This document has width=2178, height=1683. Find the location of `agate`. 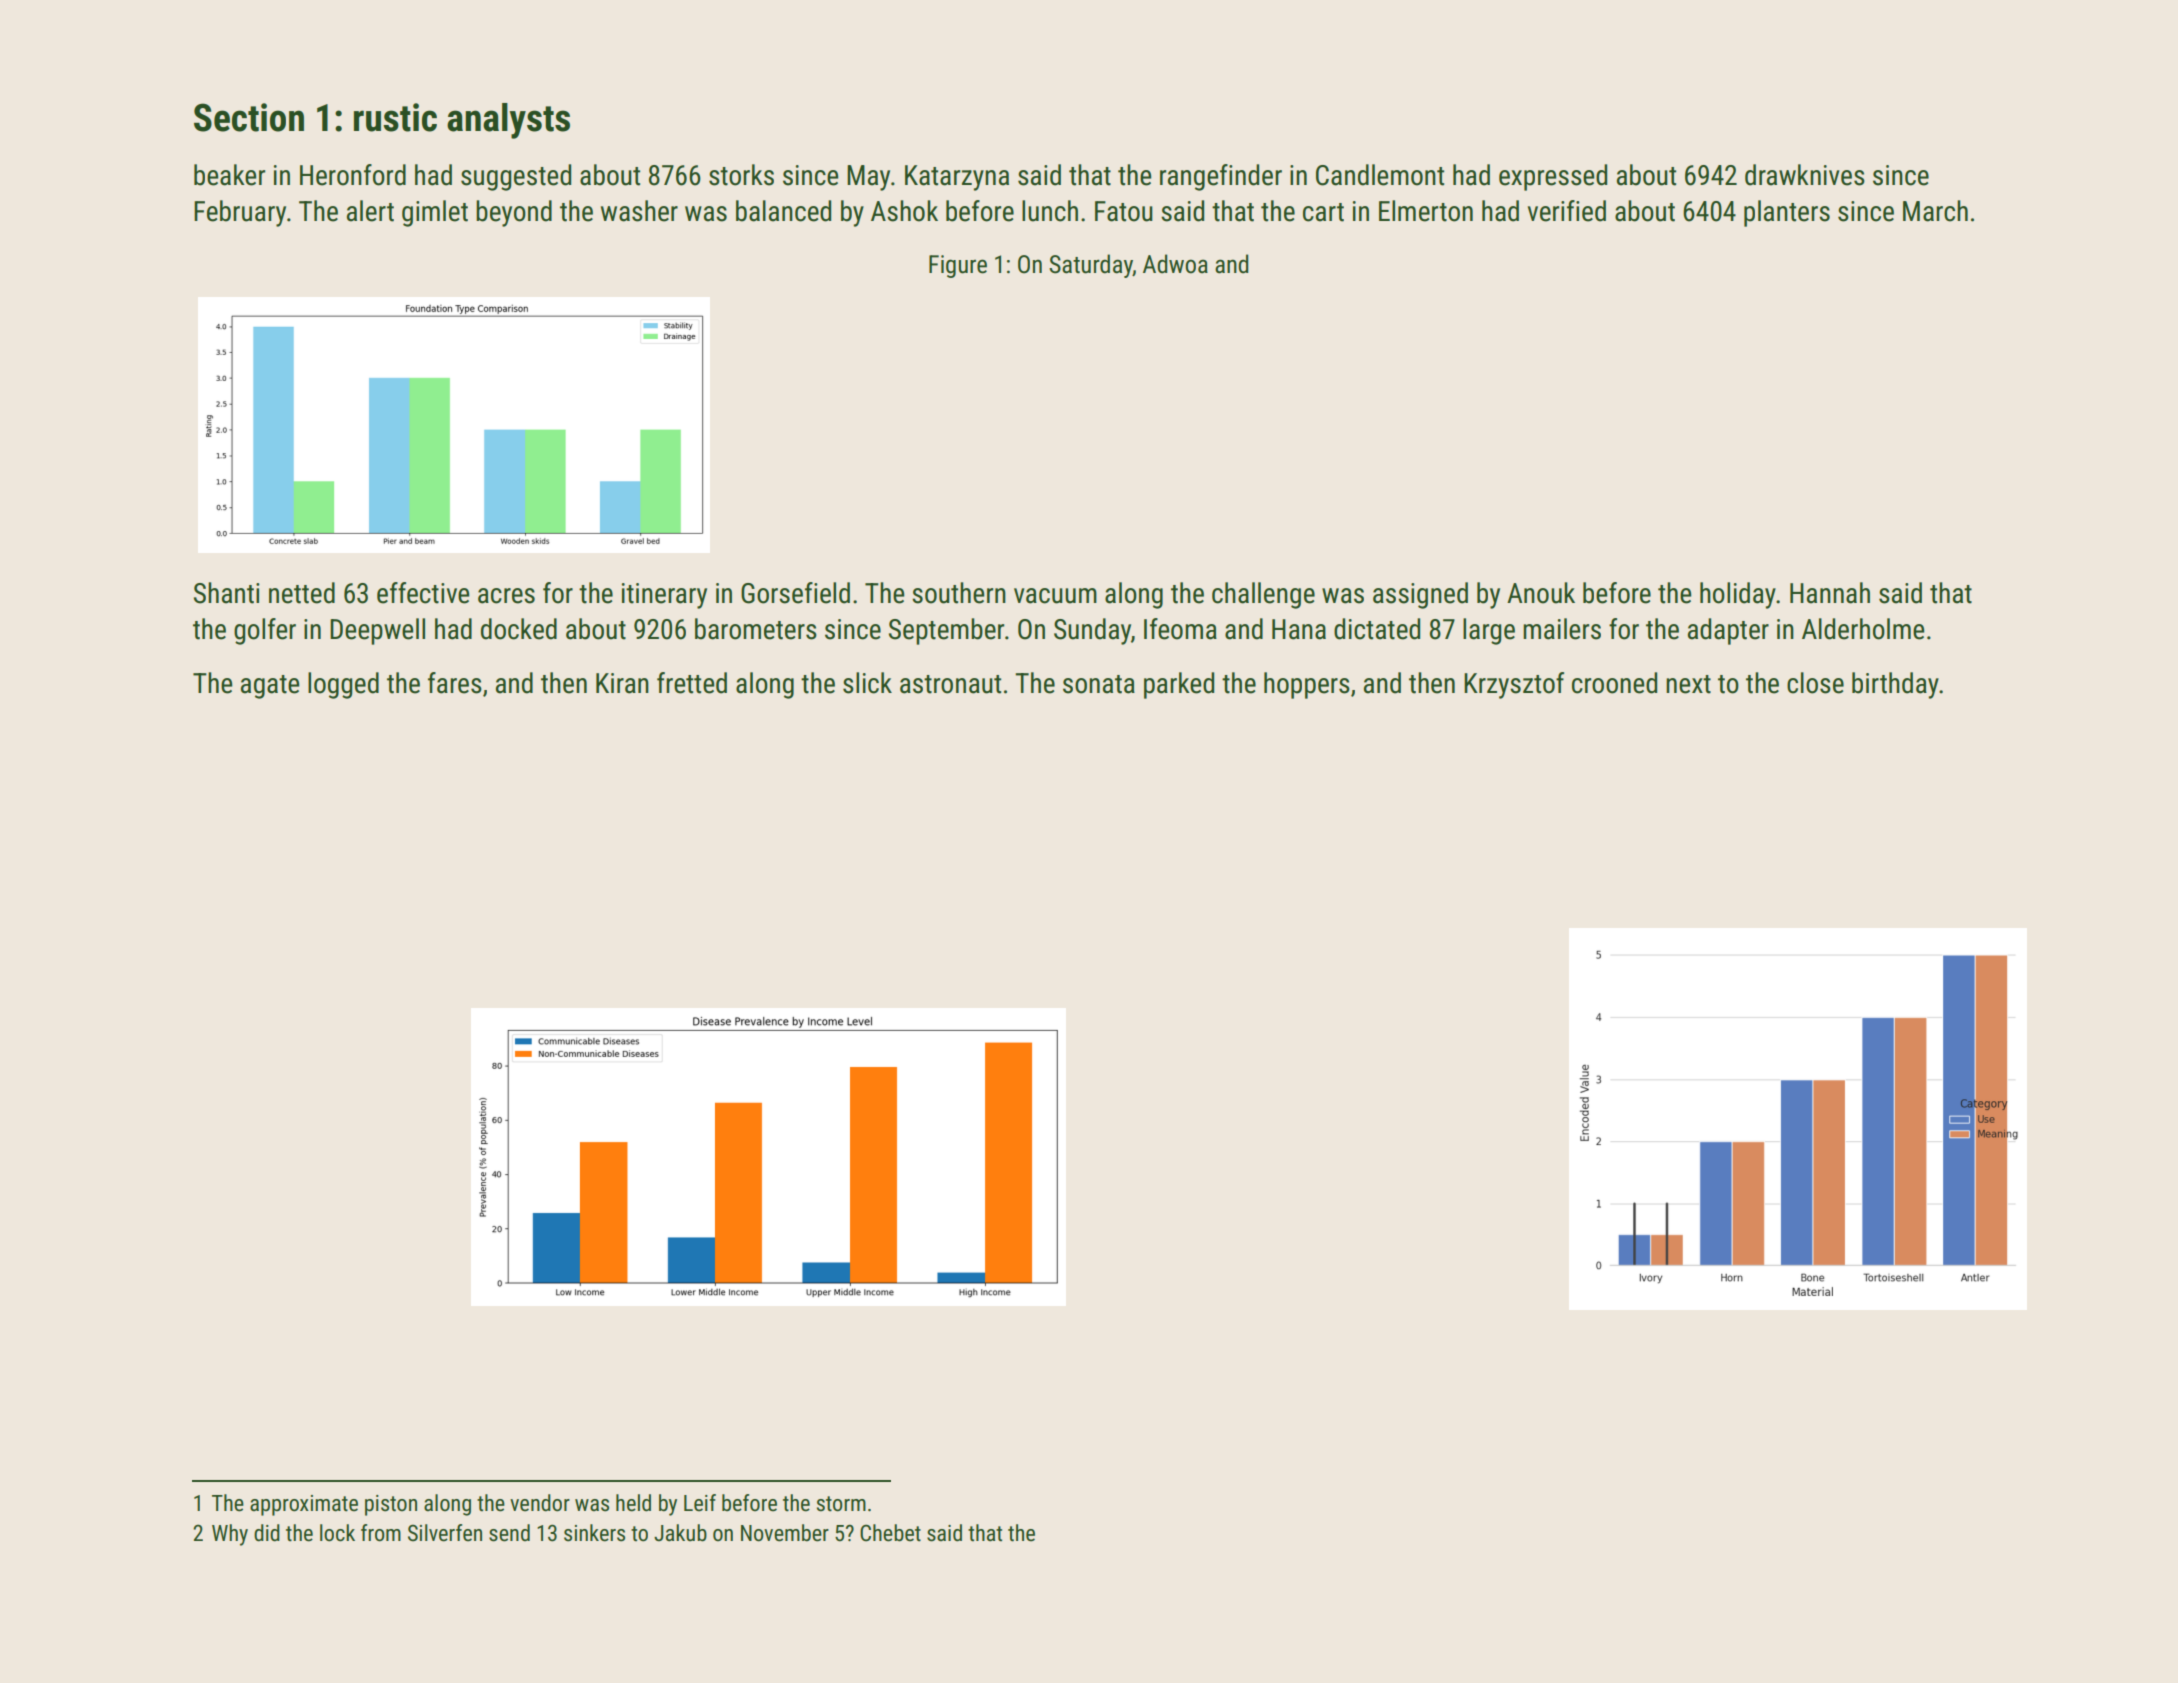

agate is located at coordinates (270, 687).
